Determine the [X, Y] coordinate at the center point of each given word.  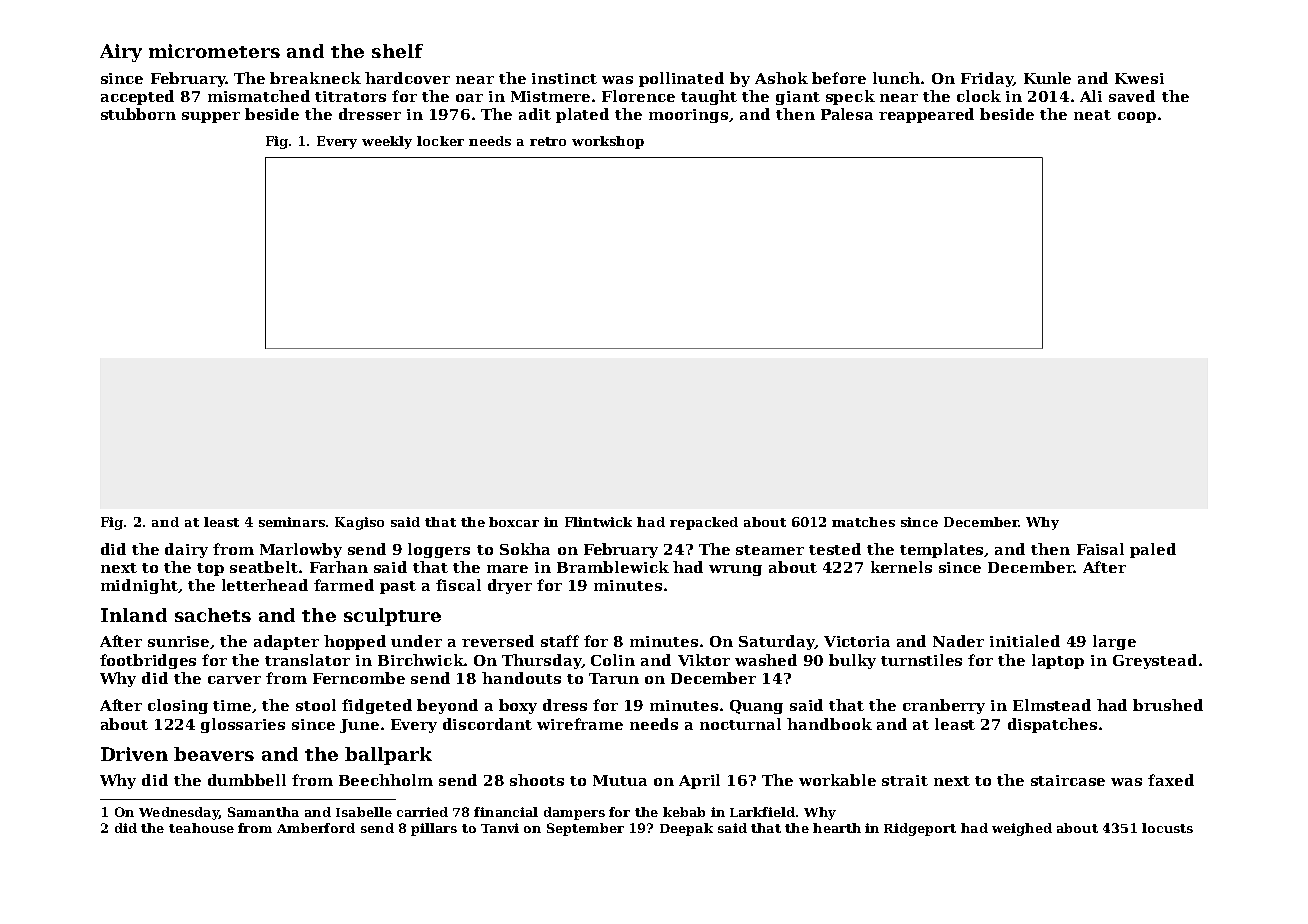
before [839, 78]
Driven [134, 754]
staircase [1068, 780]
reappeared [926, 115]
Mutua [620, 780]
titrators [350, 96]
